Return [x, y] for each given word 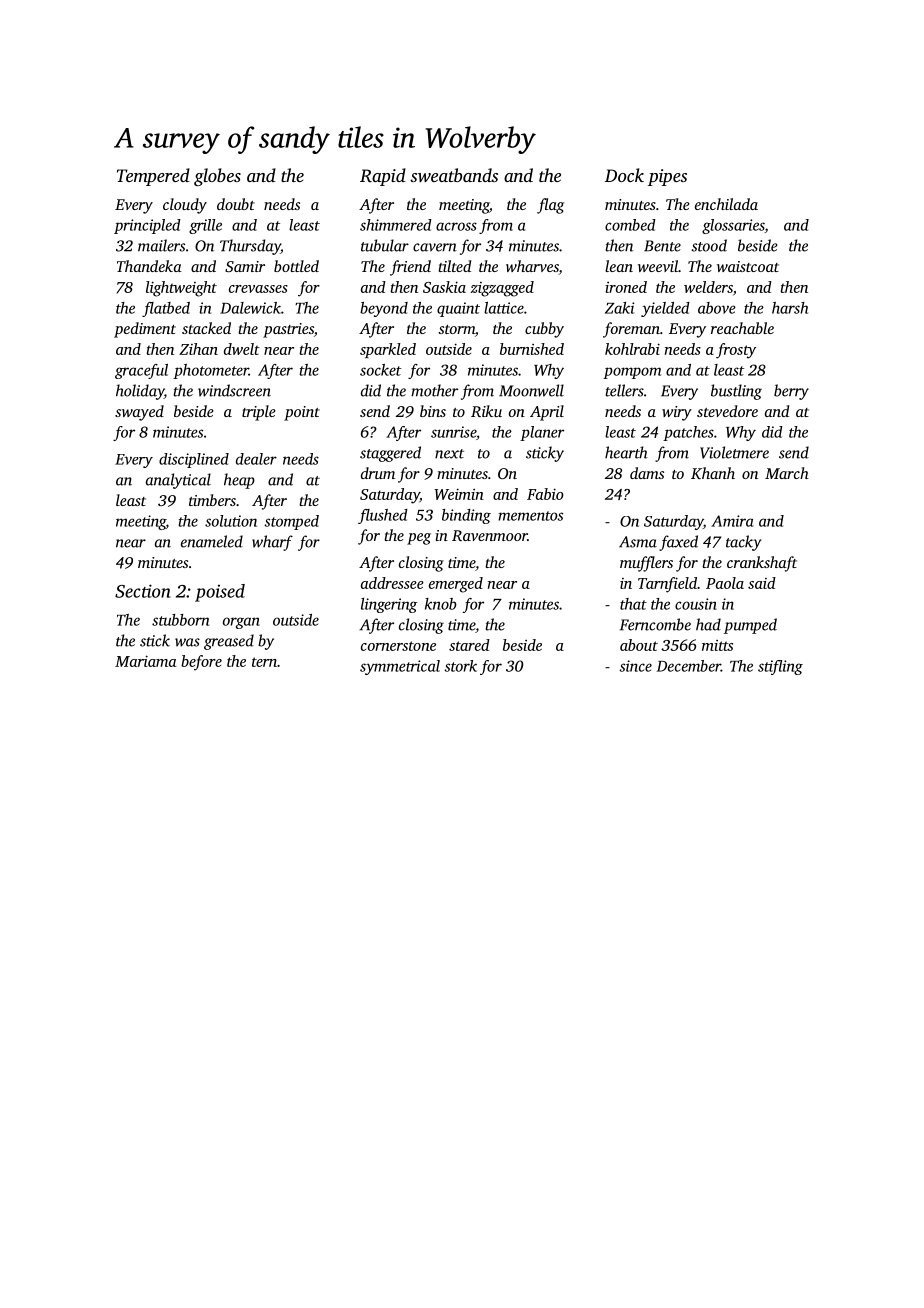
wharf [272, 543]
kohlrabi [632, 349]
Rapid [383, 177]
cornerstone [398, 646]
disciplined [194, 460]
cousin [696, 604]
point [302, 413]
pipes [667, 177]
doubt [236, 204]
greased [229, 642]
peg [419, 539]
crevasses [258, 289]
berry [791, 392]
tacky [743, 543]
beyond [384, 309]
